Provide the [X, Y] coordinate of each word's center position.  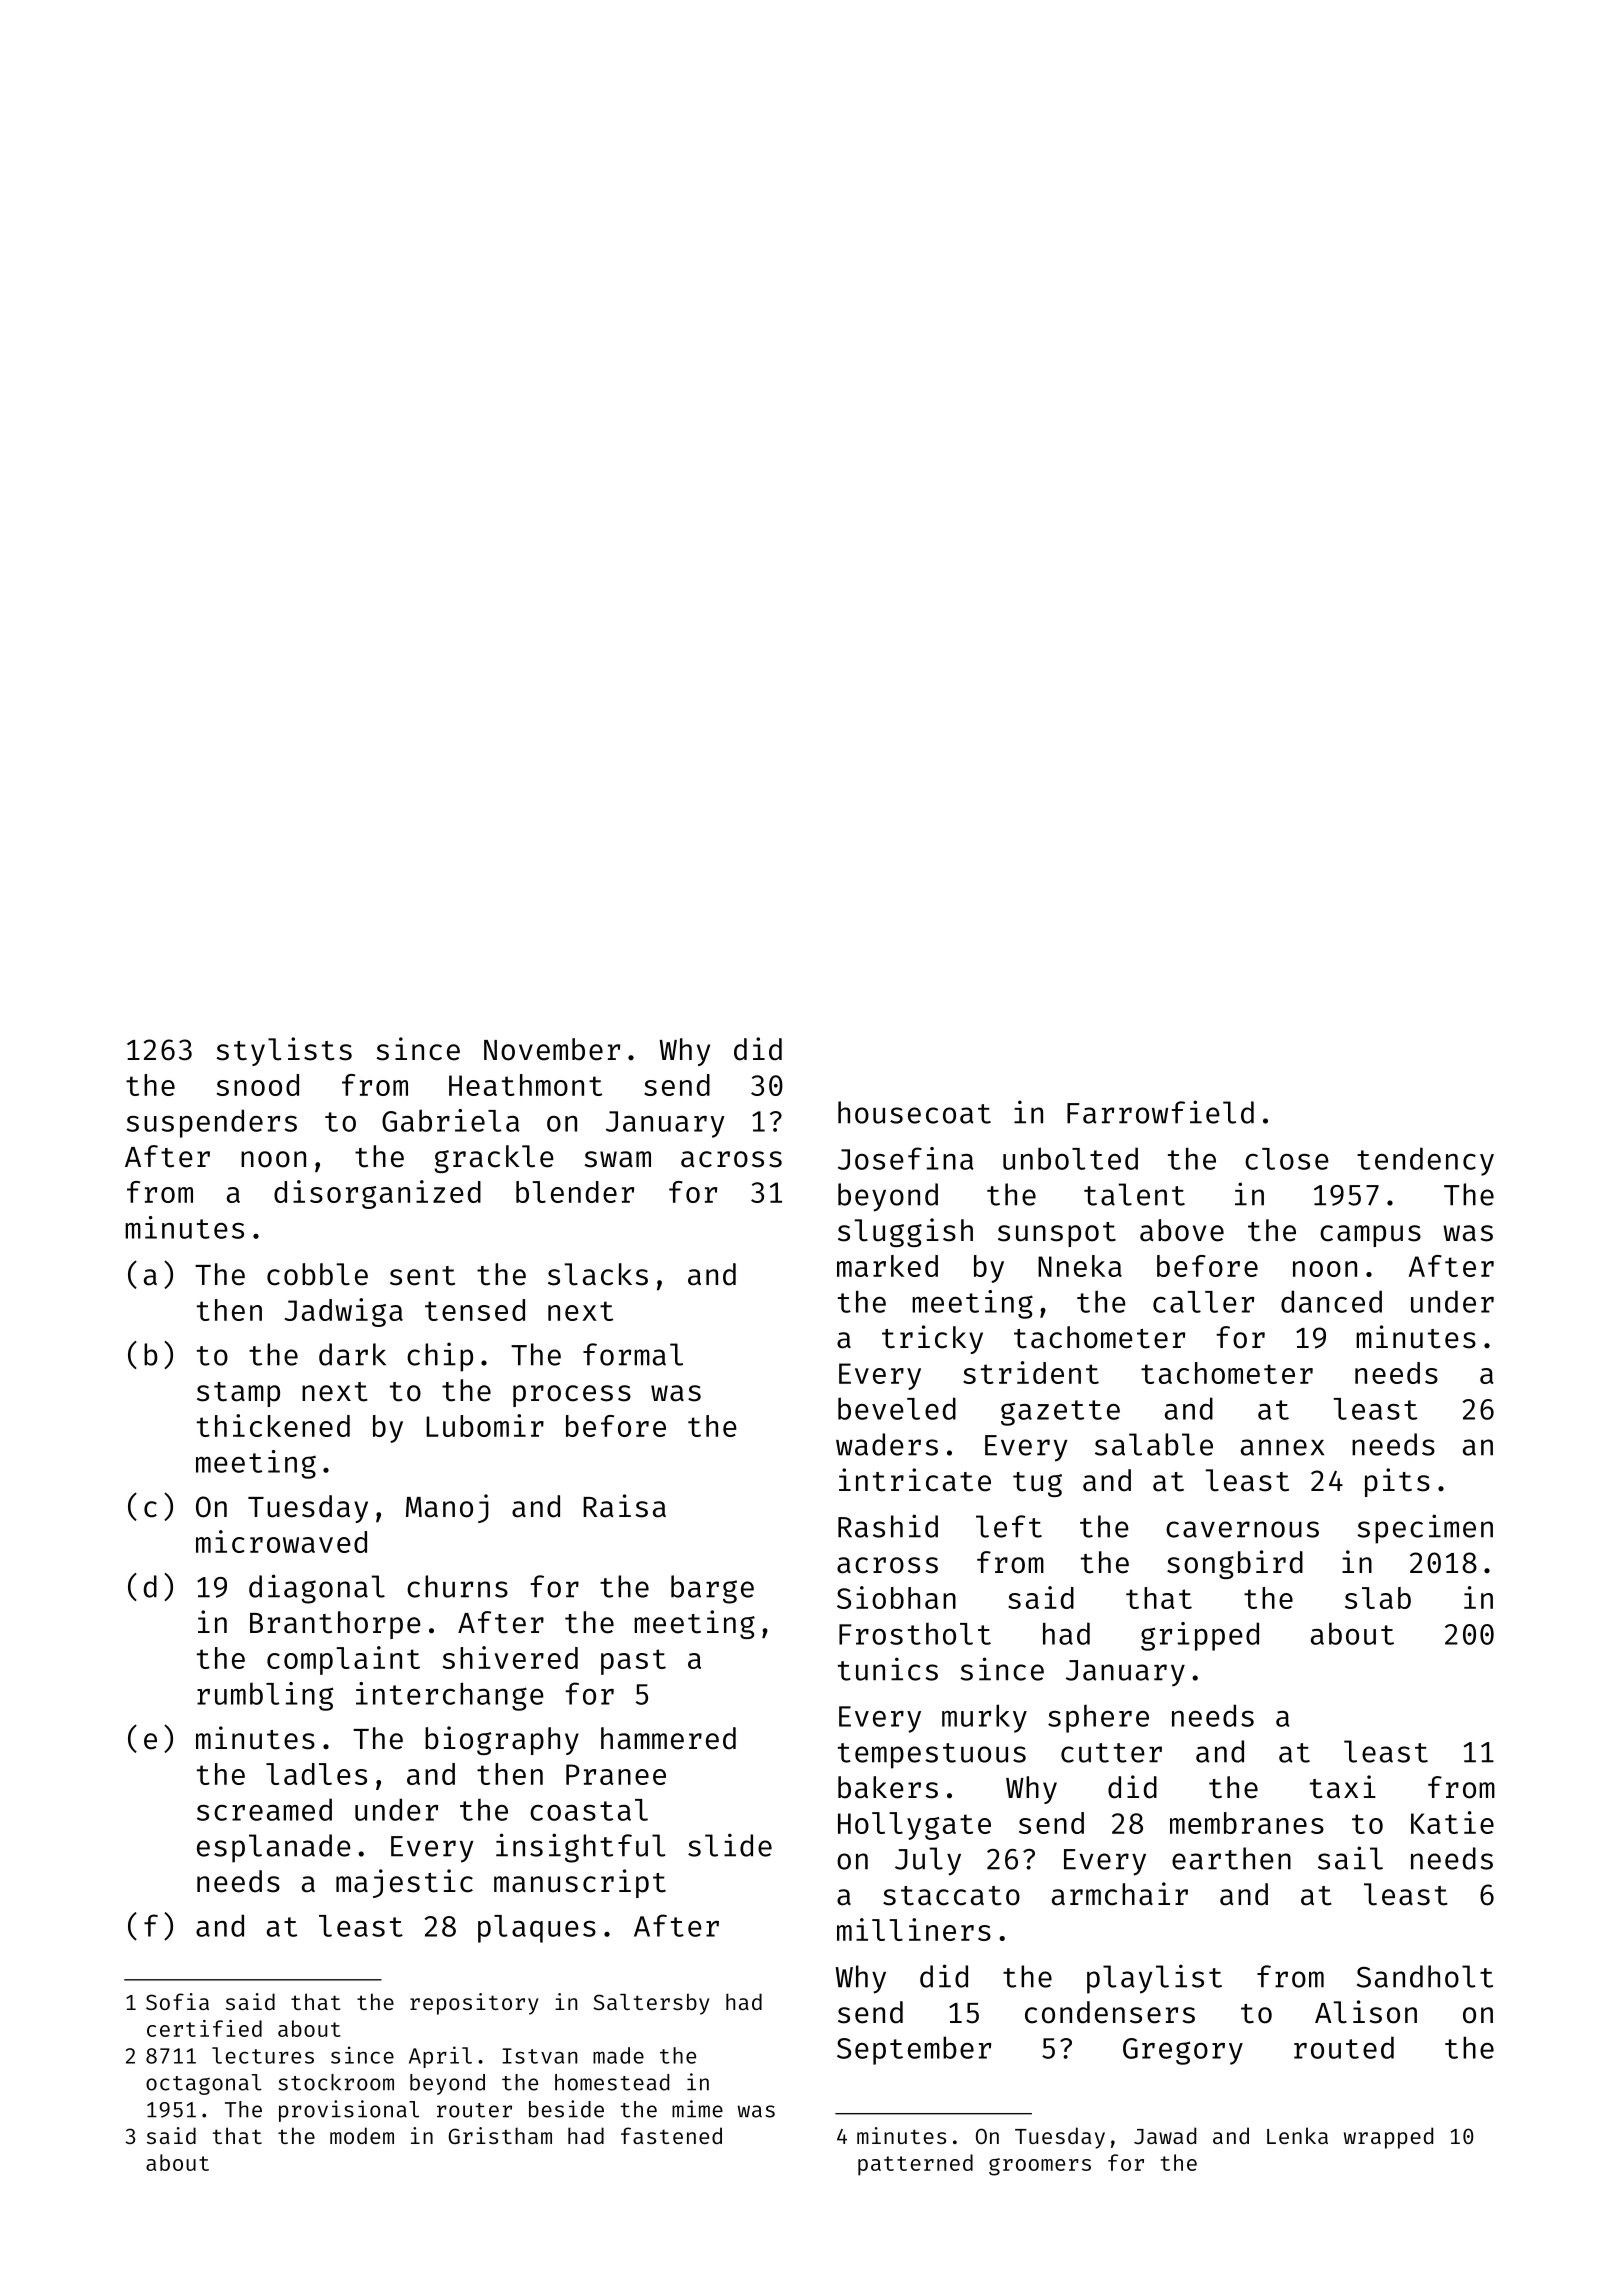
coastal [589, 1810]
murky [984, 1718]
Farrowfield [1160, 1112]
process [572, 1396]
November [552, 1049]
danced [1331, 1301]
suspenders [211, 1123]
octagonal [204, 2084]
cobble [317, 1274]
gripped [1200, 1636]
